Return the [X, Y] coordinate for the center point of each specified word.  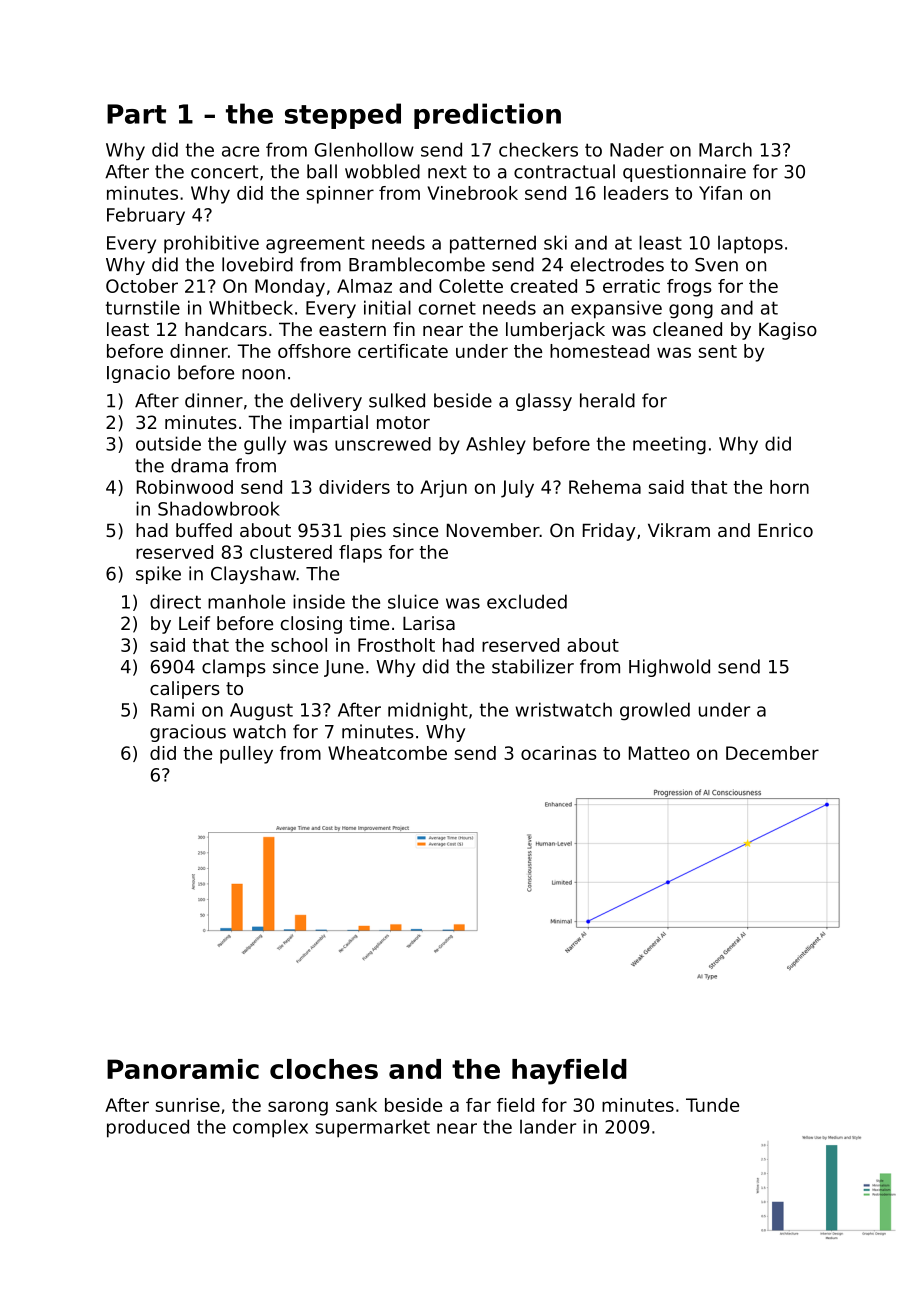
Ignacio [138, 374]
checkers [538, 149]
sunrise [187, 1105]
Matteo [659, 753]
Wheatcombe [387, 753]
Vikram [679, 530]
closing [311, 625]
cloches [324, 1069]
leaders [636, 193]
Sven [716, 265]
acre [240, 151]
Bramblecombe [417, 264]
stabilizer [533, 666]
